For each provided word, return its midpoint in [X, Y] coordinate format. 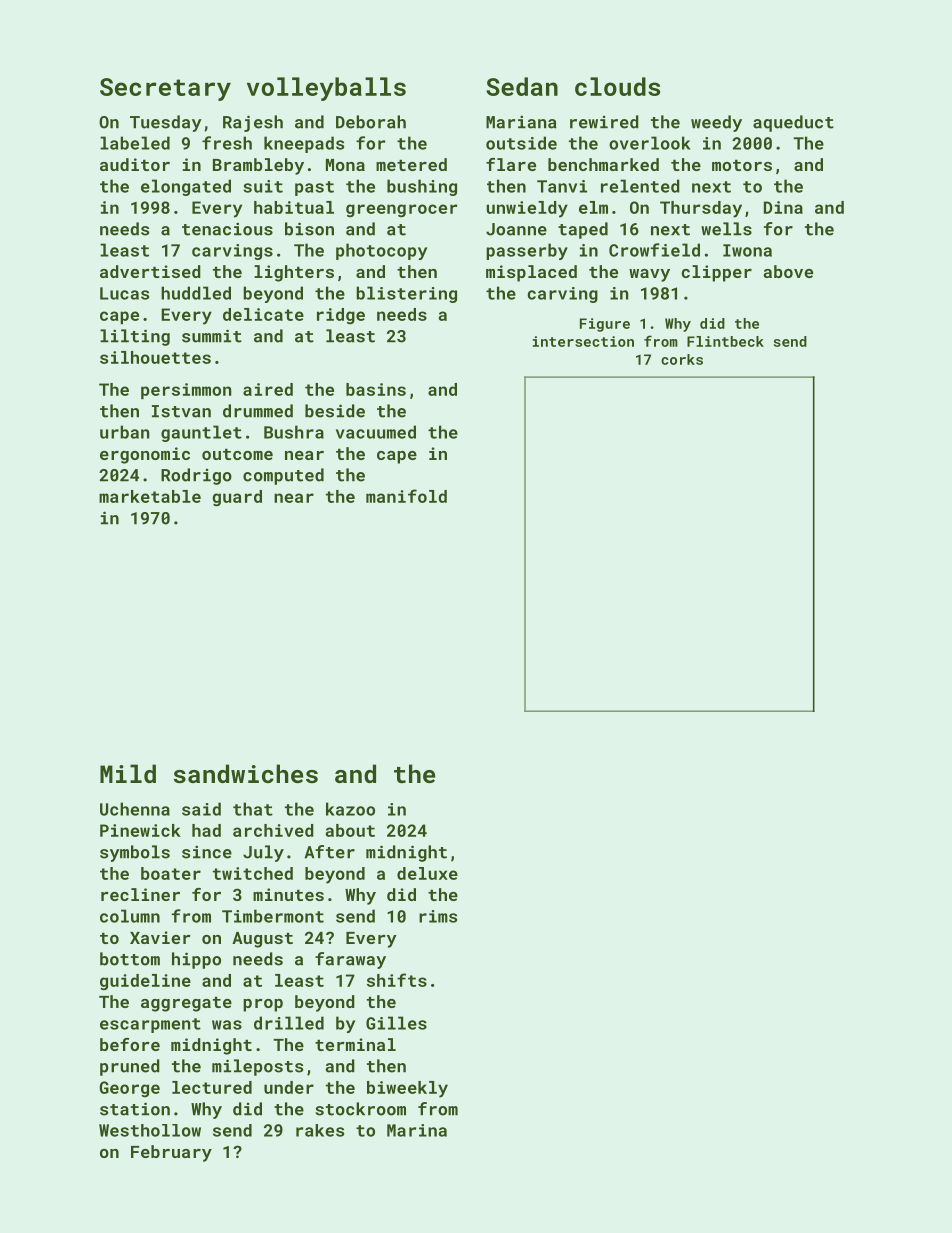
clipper [716, 273]
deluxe [427, 873]
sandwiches [246, 773]
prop [263, 1005]
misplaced [531, 273]
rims [438, 916]
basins [376, 389]
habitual [294, 207]
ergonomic [145, 455]
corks [682, 359]
